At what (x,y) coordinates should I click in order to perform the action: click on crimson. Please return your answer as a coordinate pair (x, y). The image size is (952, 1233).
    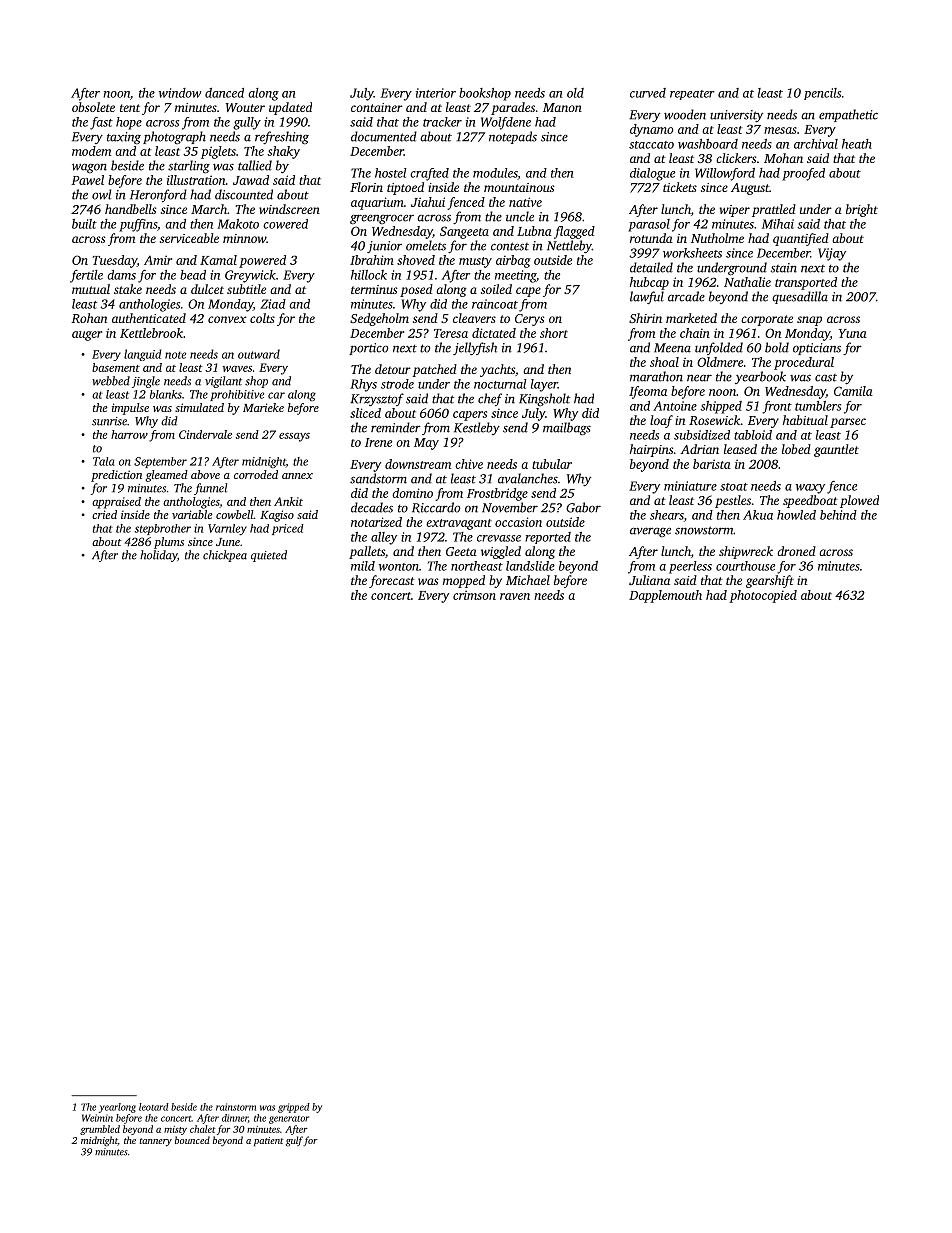
    Looking at the image, I should click on (474, 595).
